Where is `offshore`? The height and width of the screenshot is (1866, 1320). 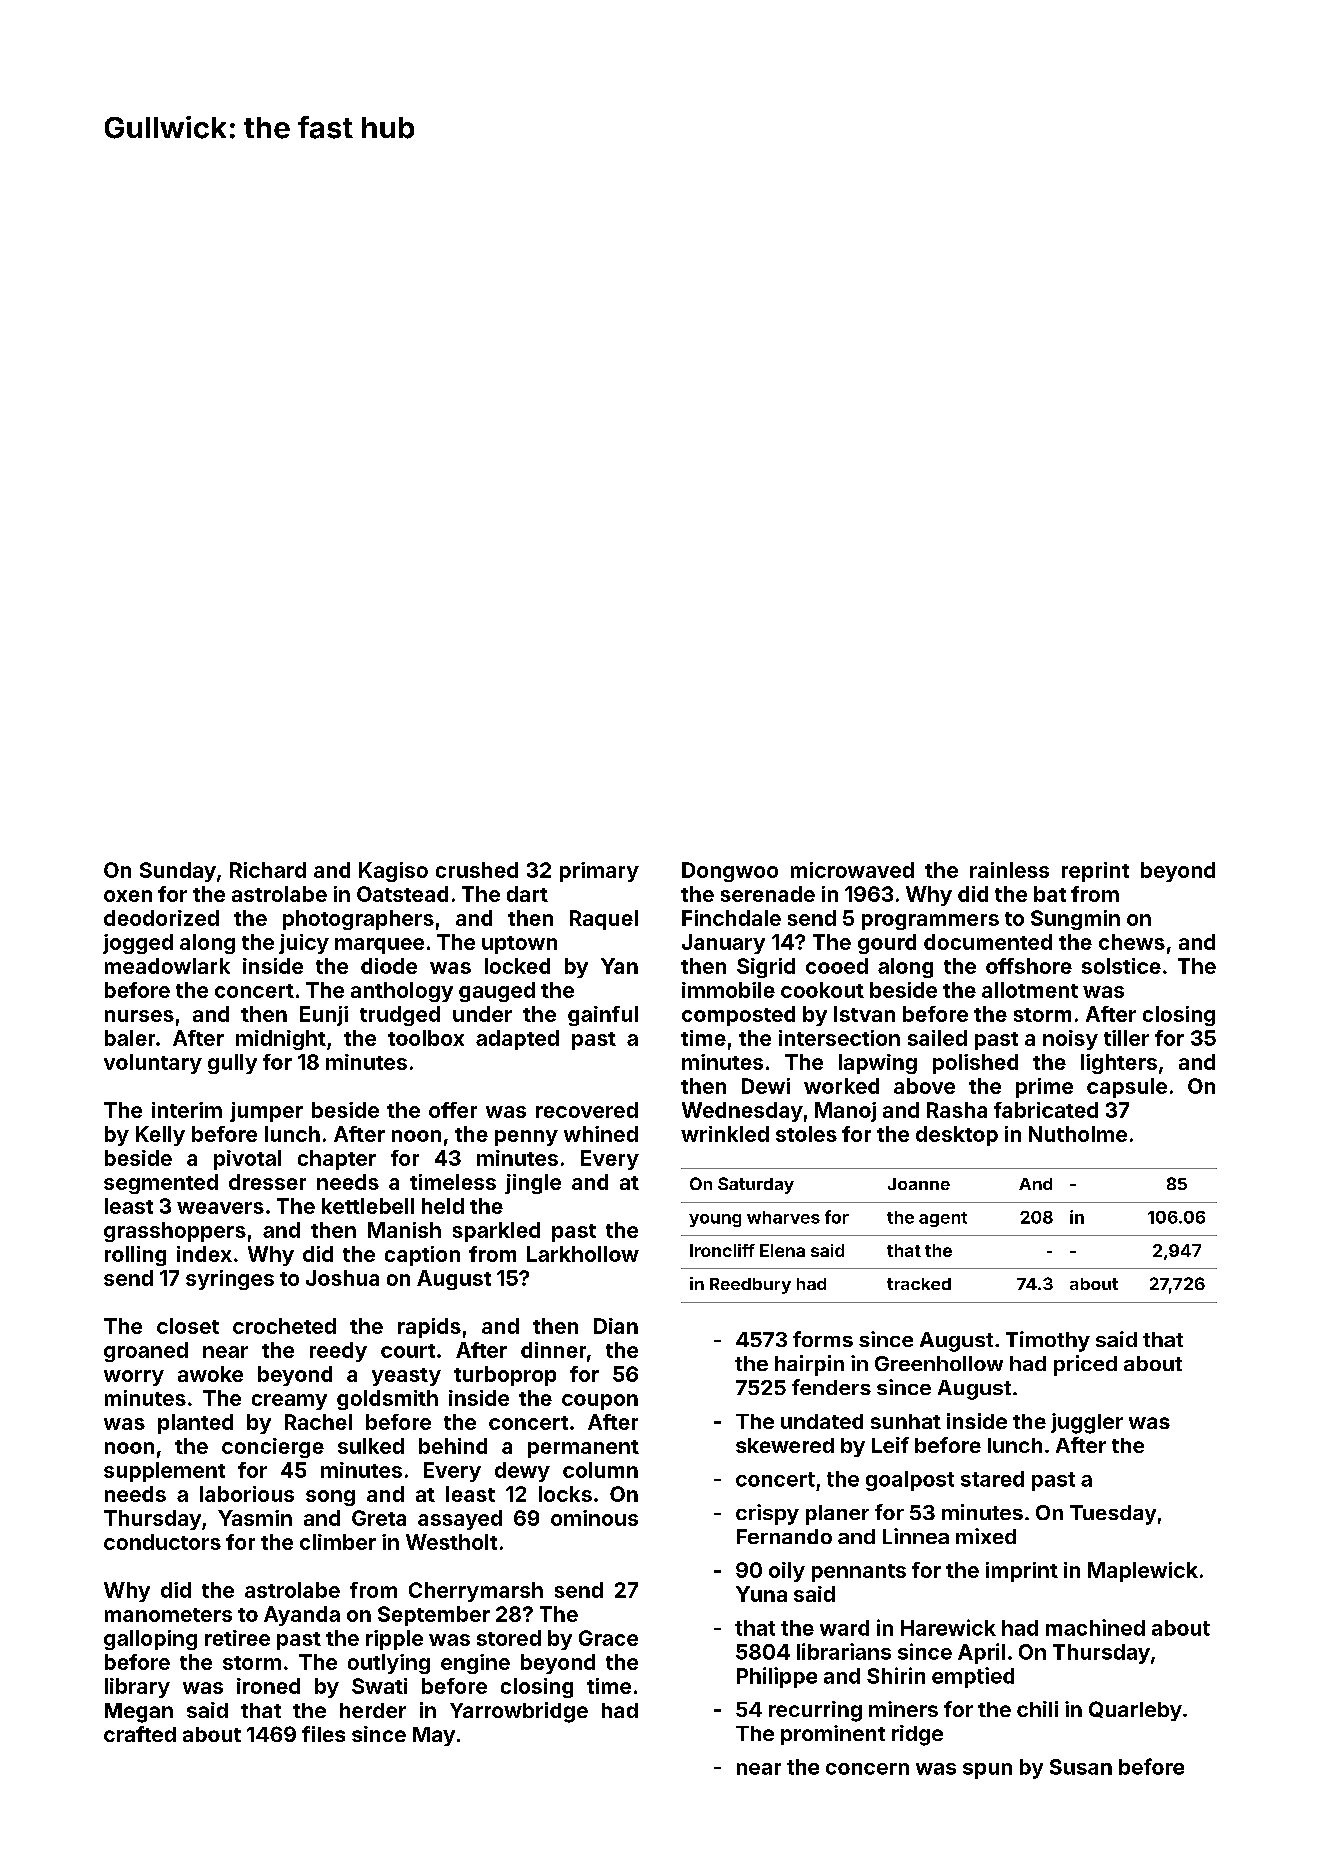 offshore is located at coordinates (1029, 966).
